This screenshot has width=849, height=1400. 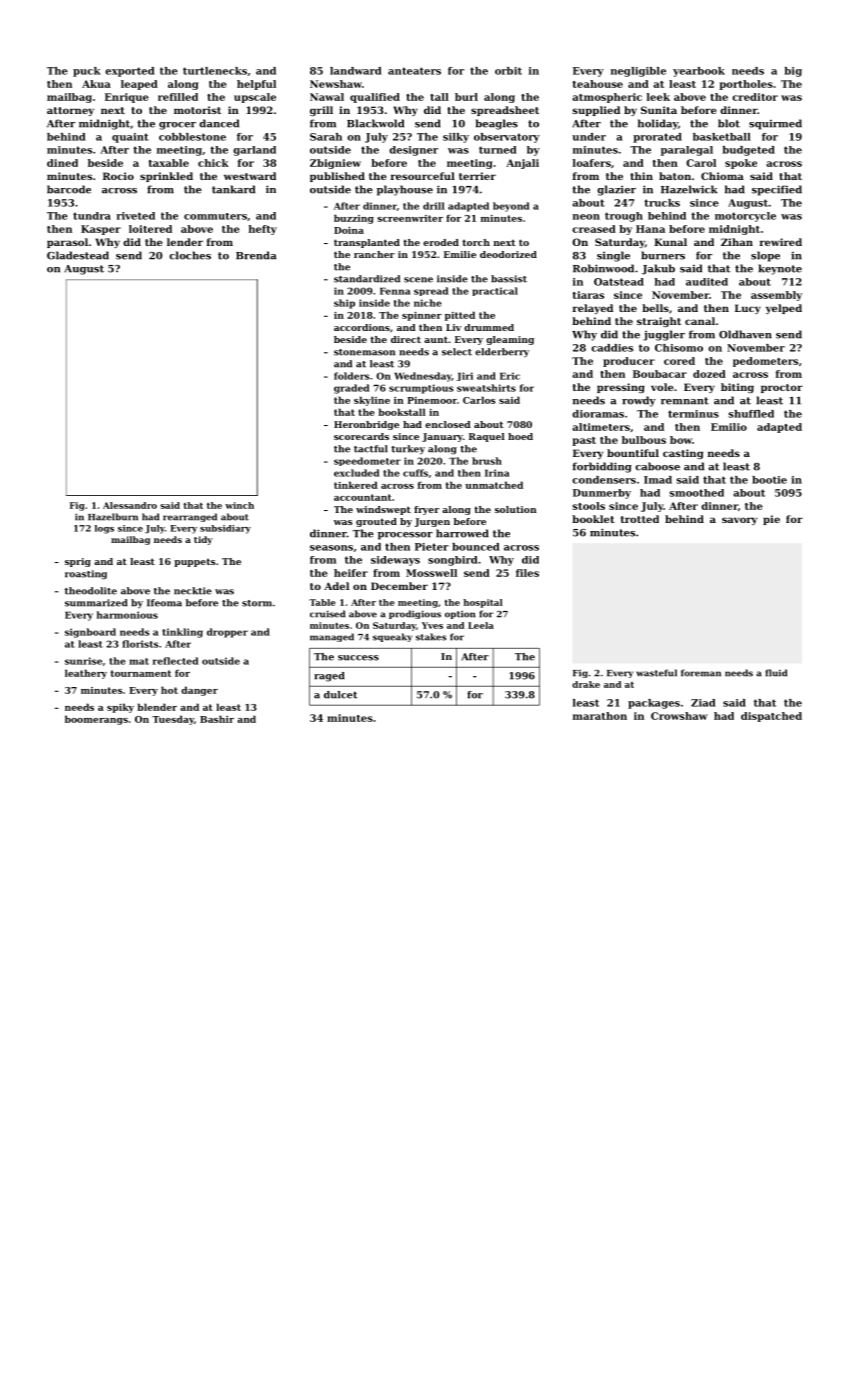 I want to click on accordions, so click(x=362, y=327).
